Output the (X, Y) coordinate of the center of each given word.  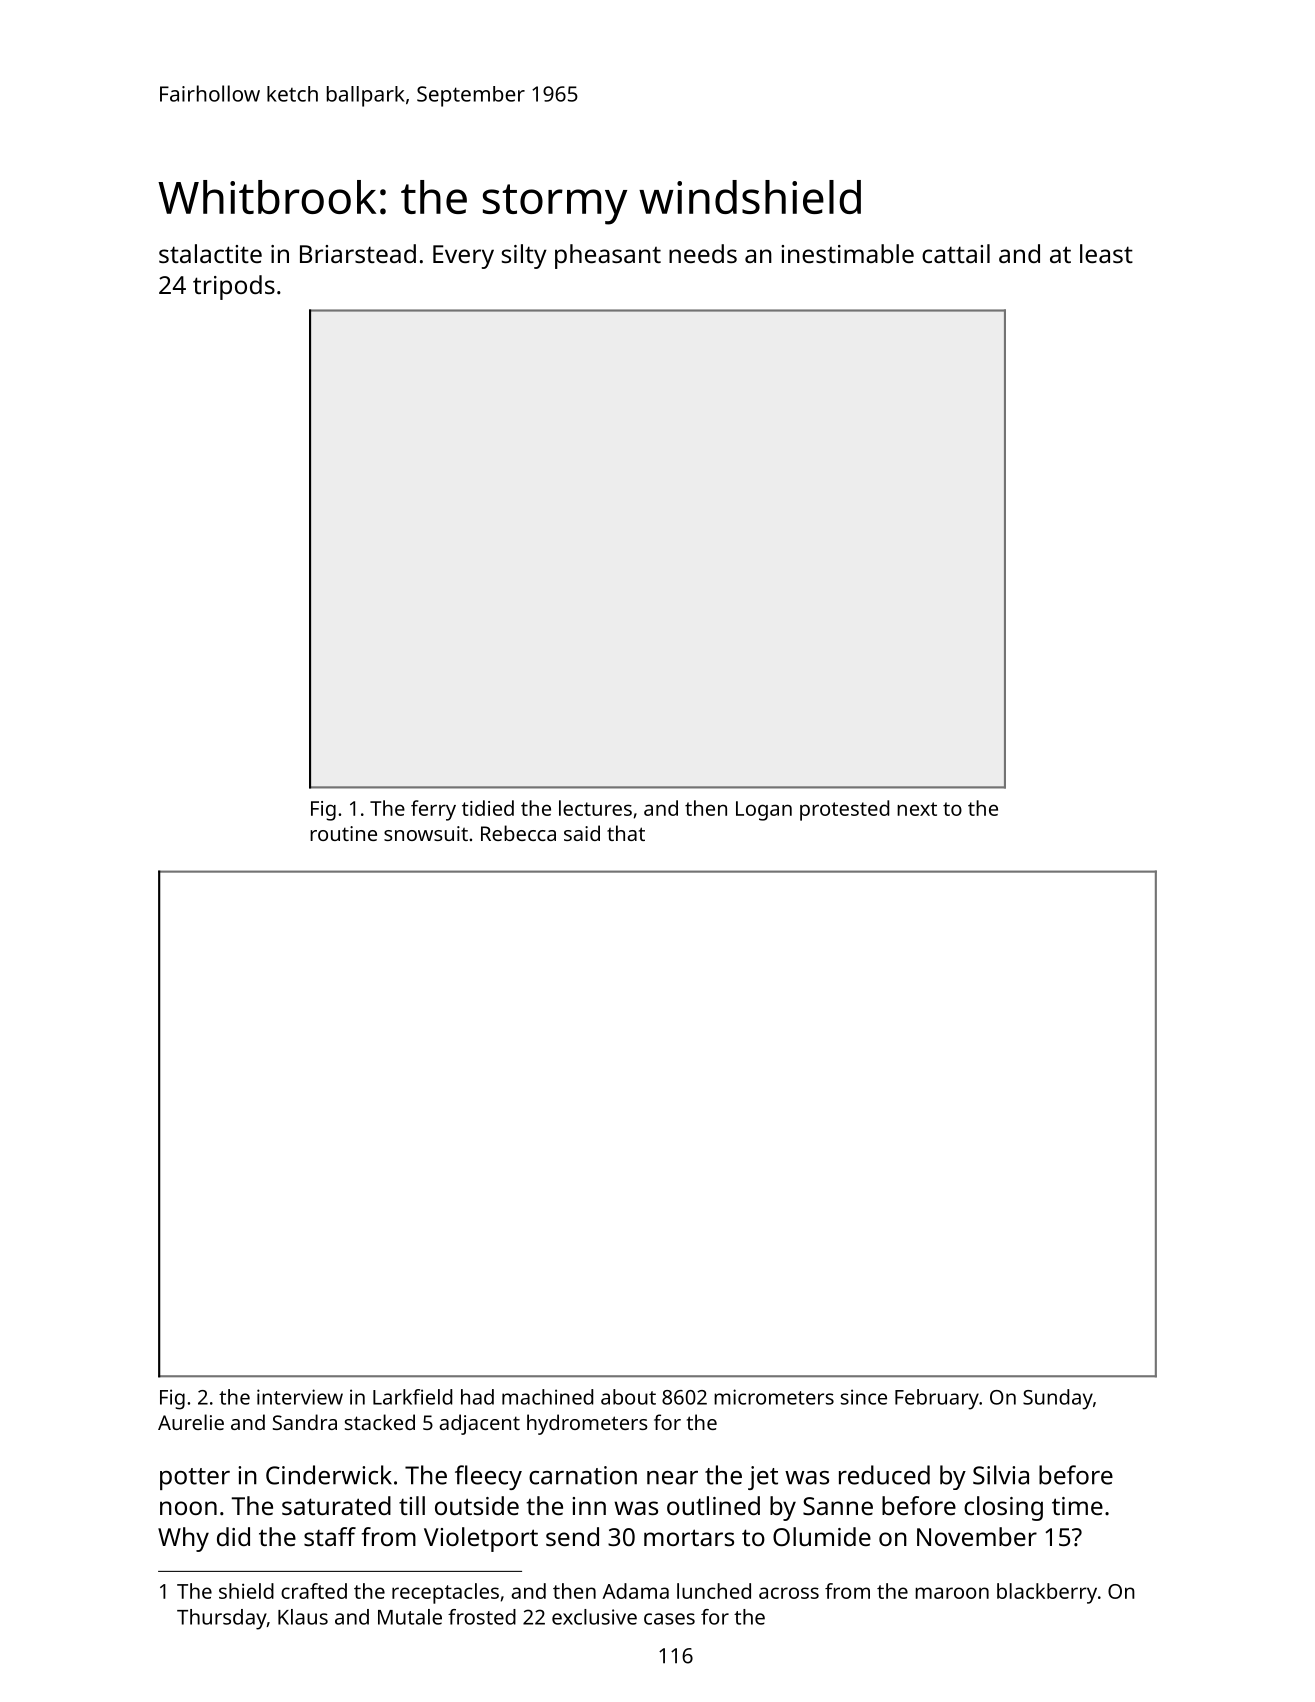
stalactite (210, 253)
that (626, 833)
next (917, 809)
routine (343, 833)
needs (703, 253)
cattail (956, 253)
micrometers (774, 1397)
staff (330, 1536)
